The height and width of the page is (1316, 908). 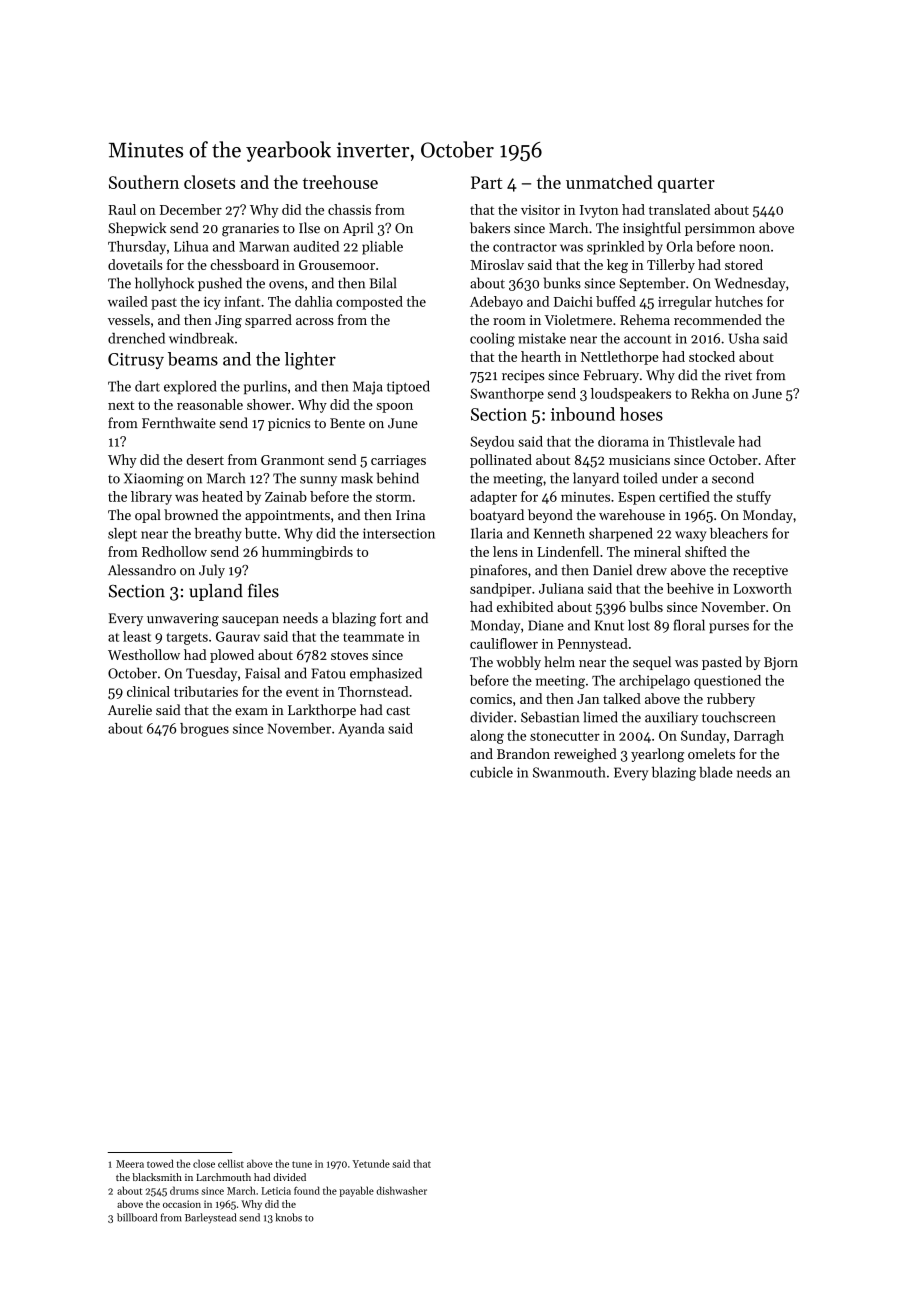 What do you see at coordinates (686, 185) in the page?
I see `quarter` at bounding box center [686, 185].
